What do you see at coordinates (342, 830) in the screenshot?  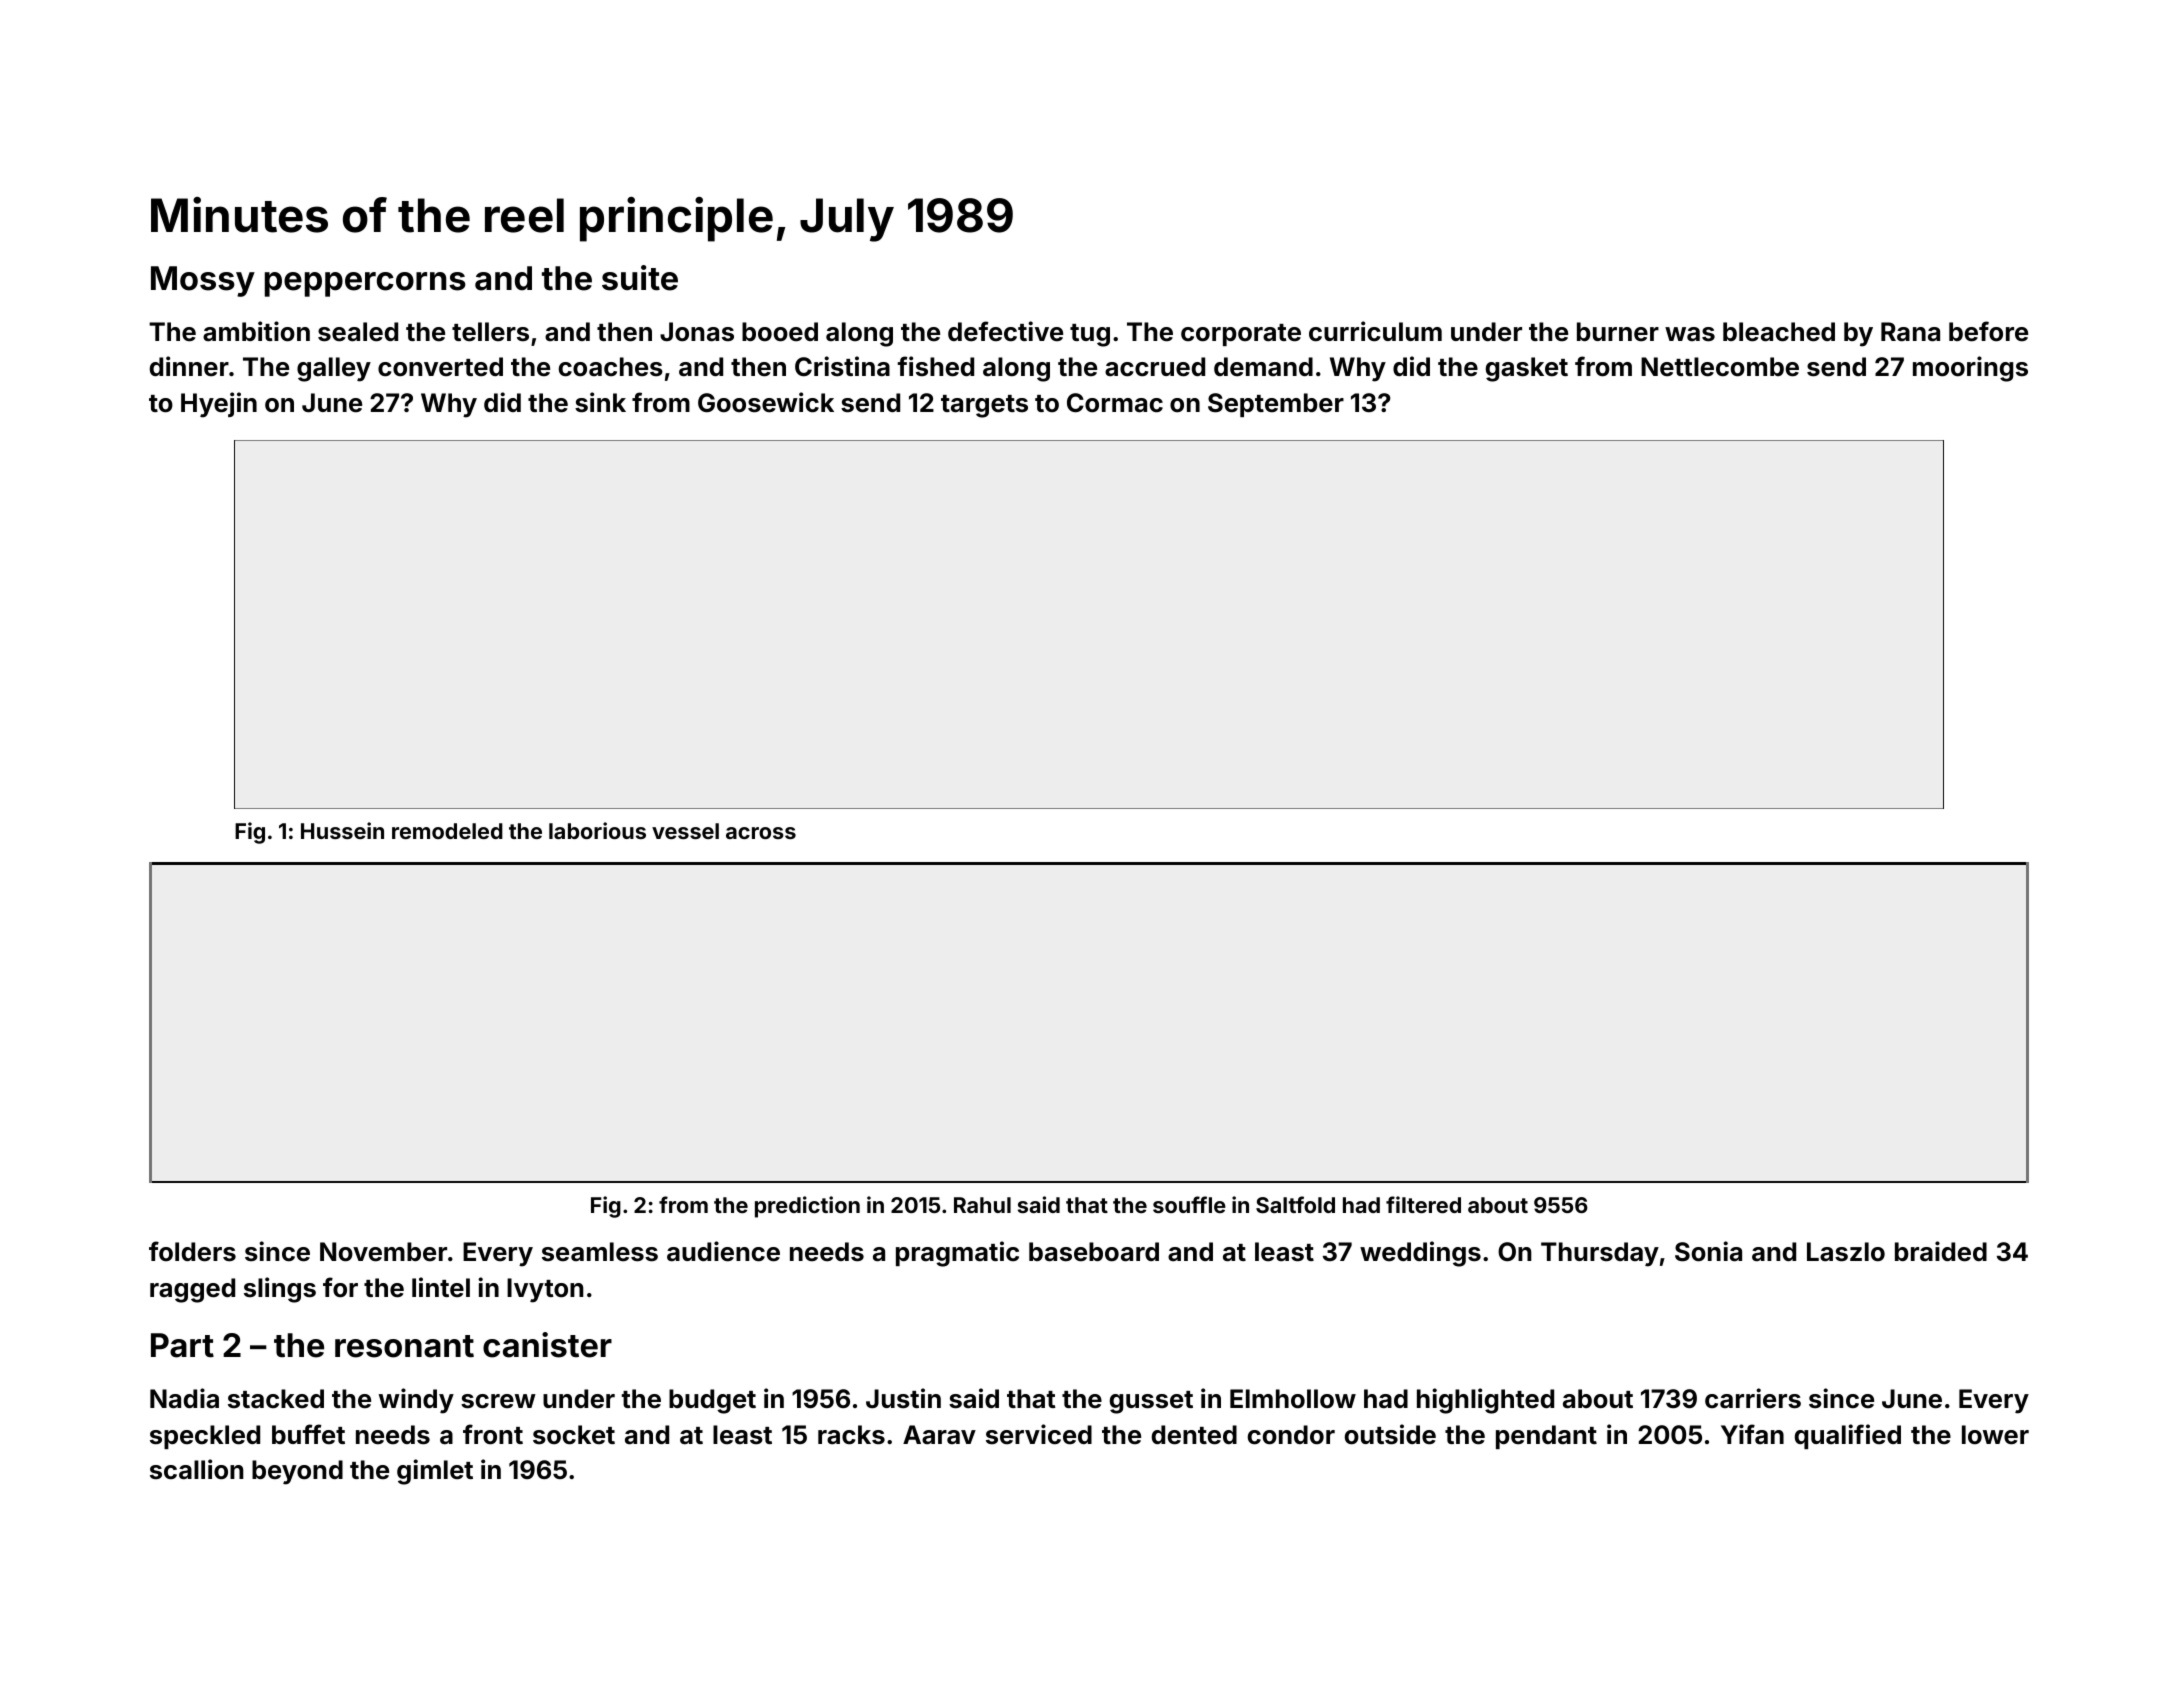 I see `Hussein` at bounding box center [342, 830].
